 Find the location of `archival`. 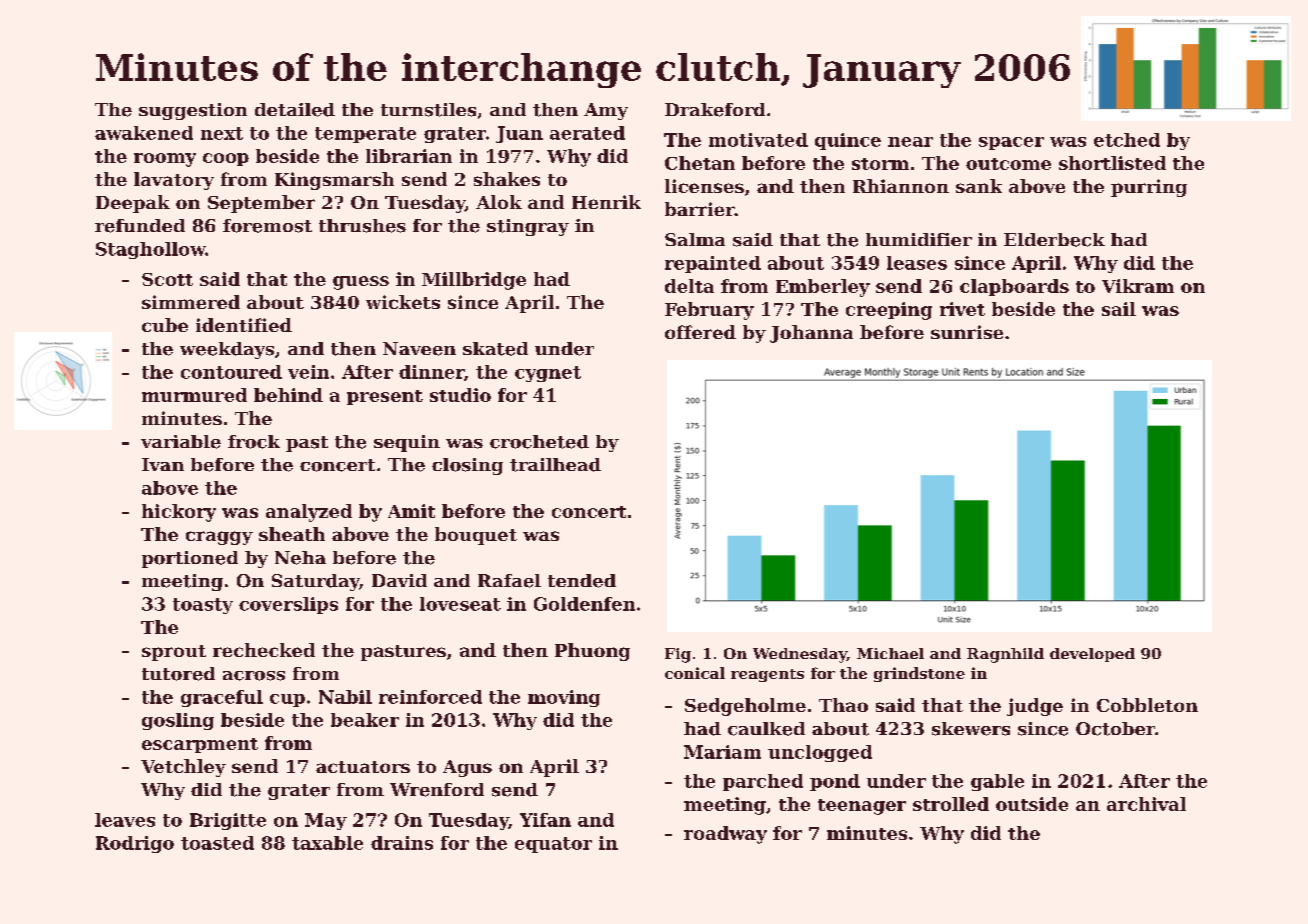

archival is located at coordinates (1146, 804).
